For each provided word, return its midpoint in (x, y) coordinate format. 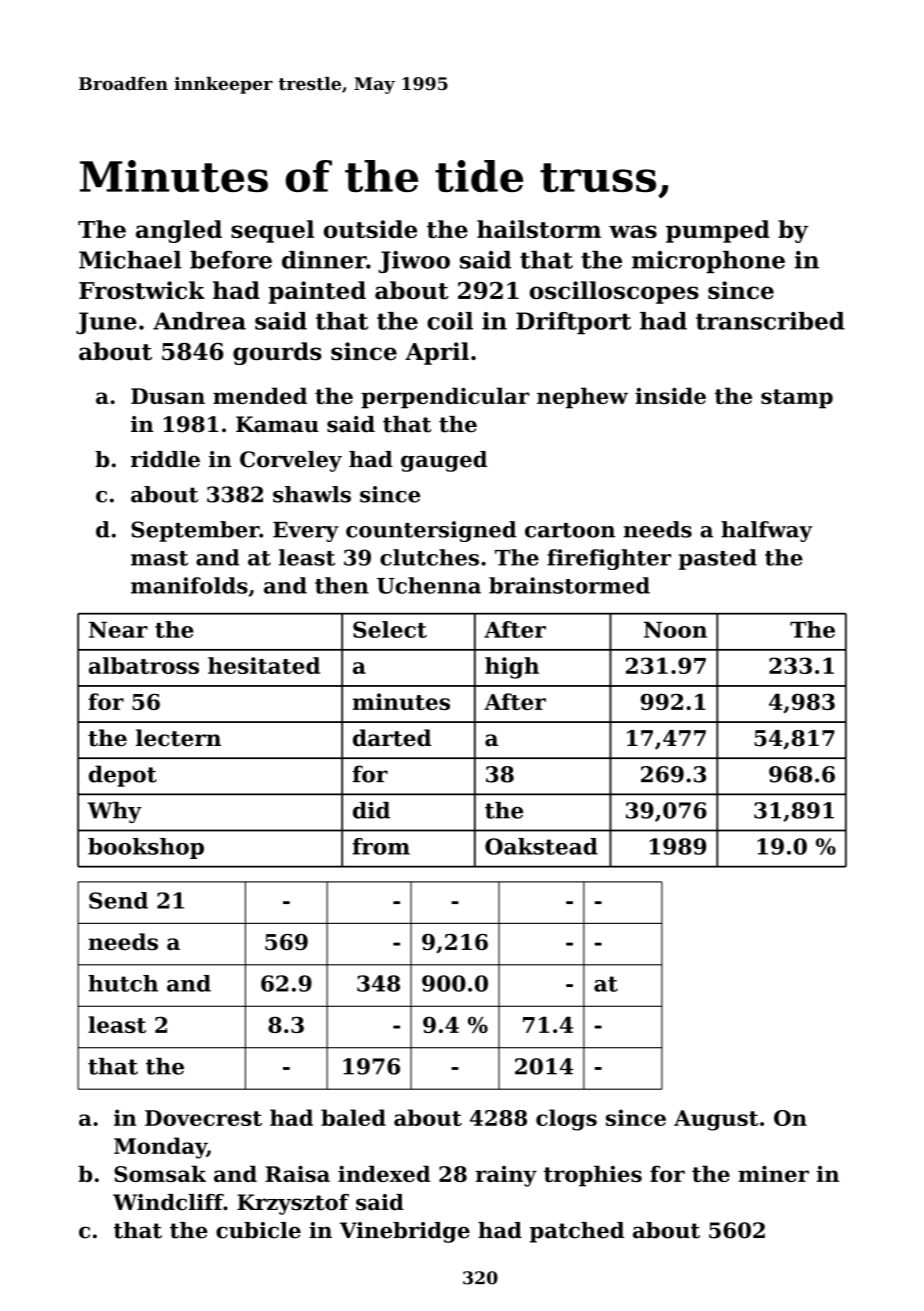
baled (353, 1117)
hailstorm (539, 229)
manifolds (189, 585)
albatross (144, 665)
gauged (444, 461)
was (633, 231)
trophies (593, 1176)
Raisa (297, 1174)
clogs (566, 1120)
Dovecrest (203, 1118)
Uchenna (429, 585)
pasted (718, 559)
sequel (272, 231)
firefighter (609, 559)
